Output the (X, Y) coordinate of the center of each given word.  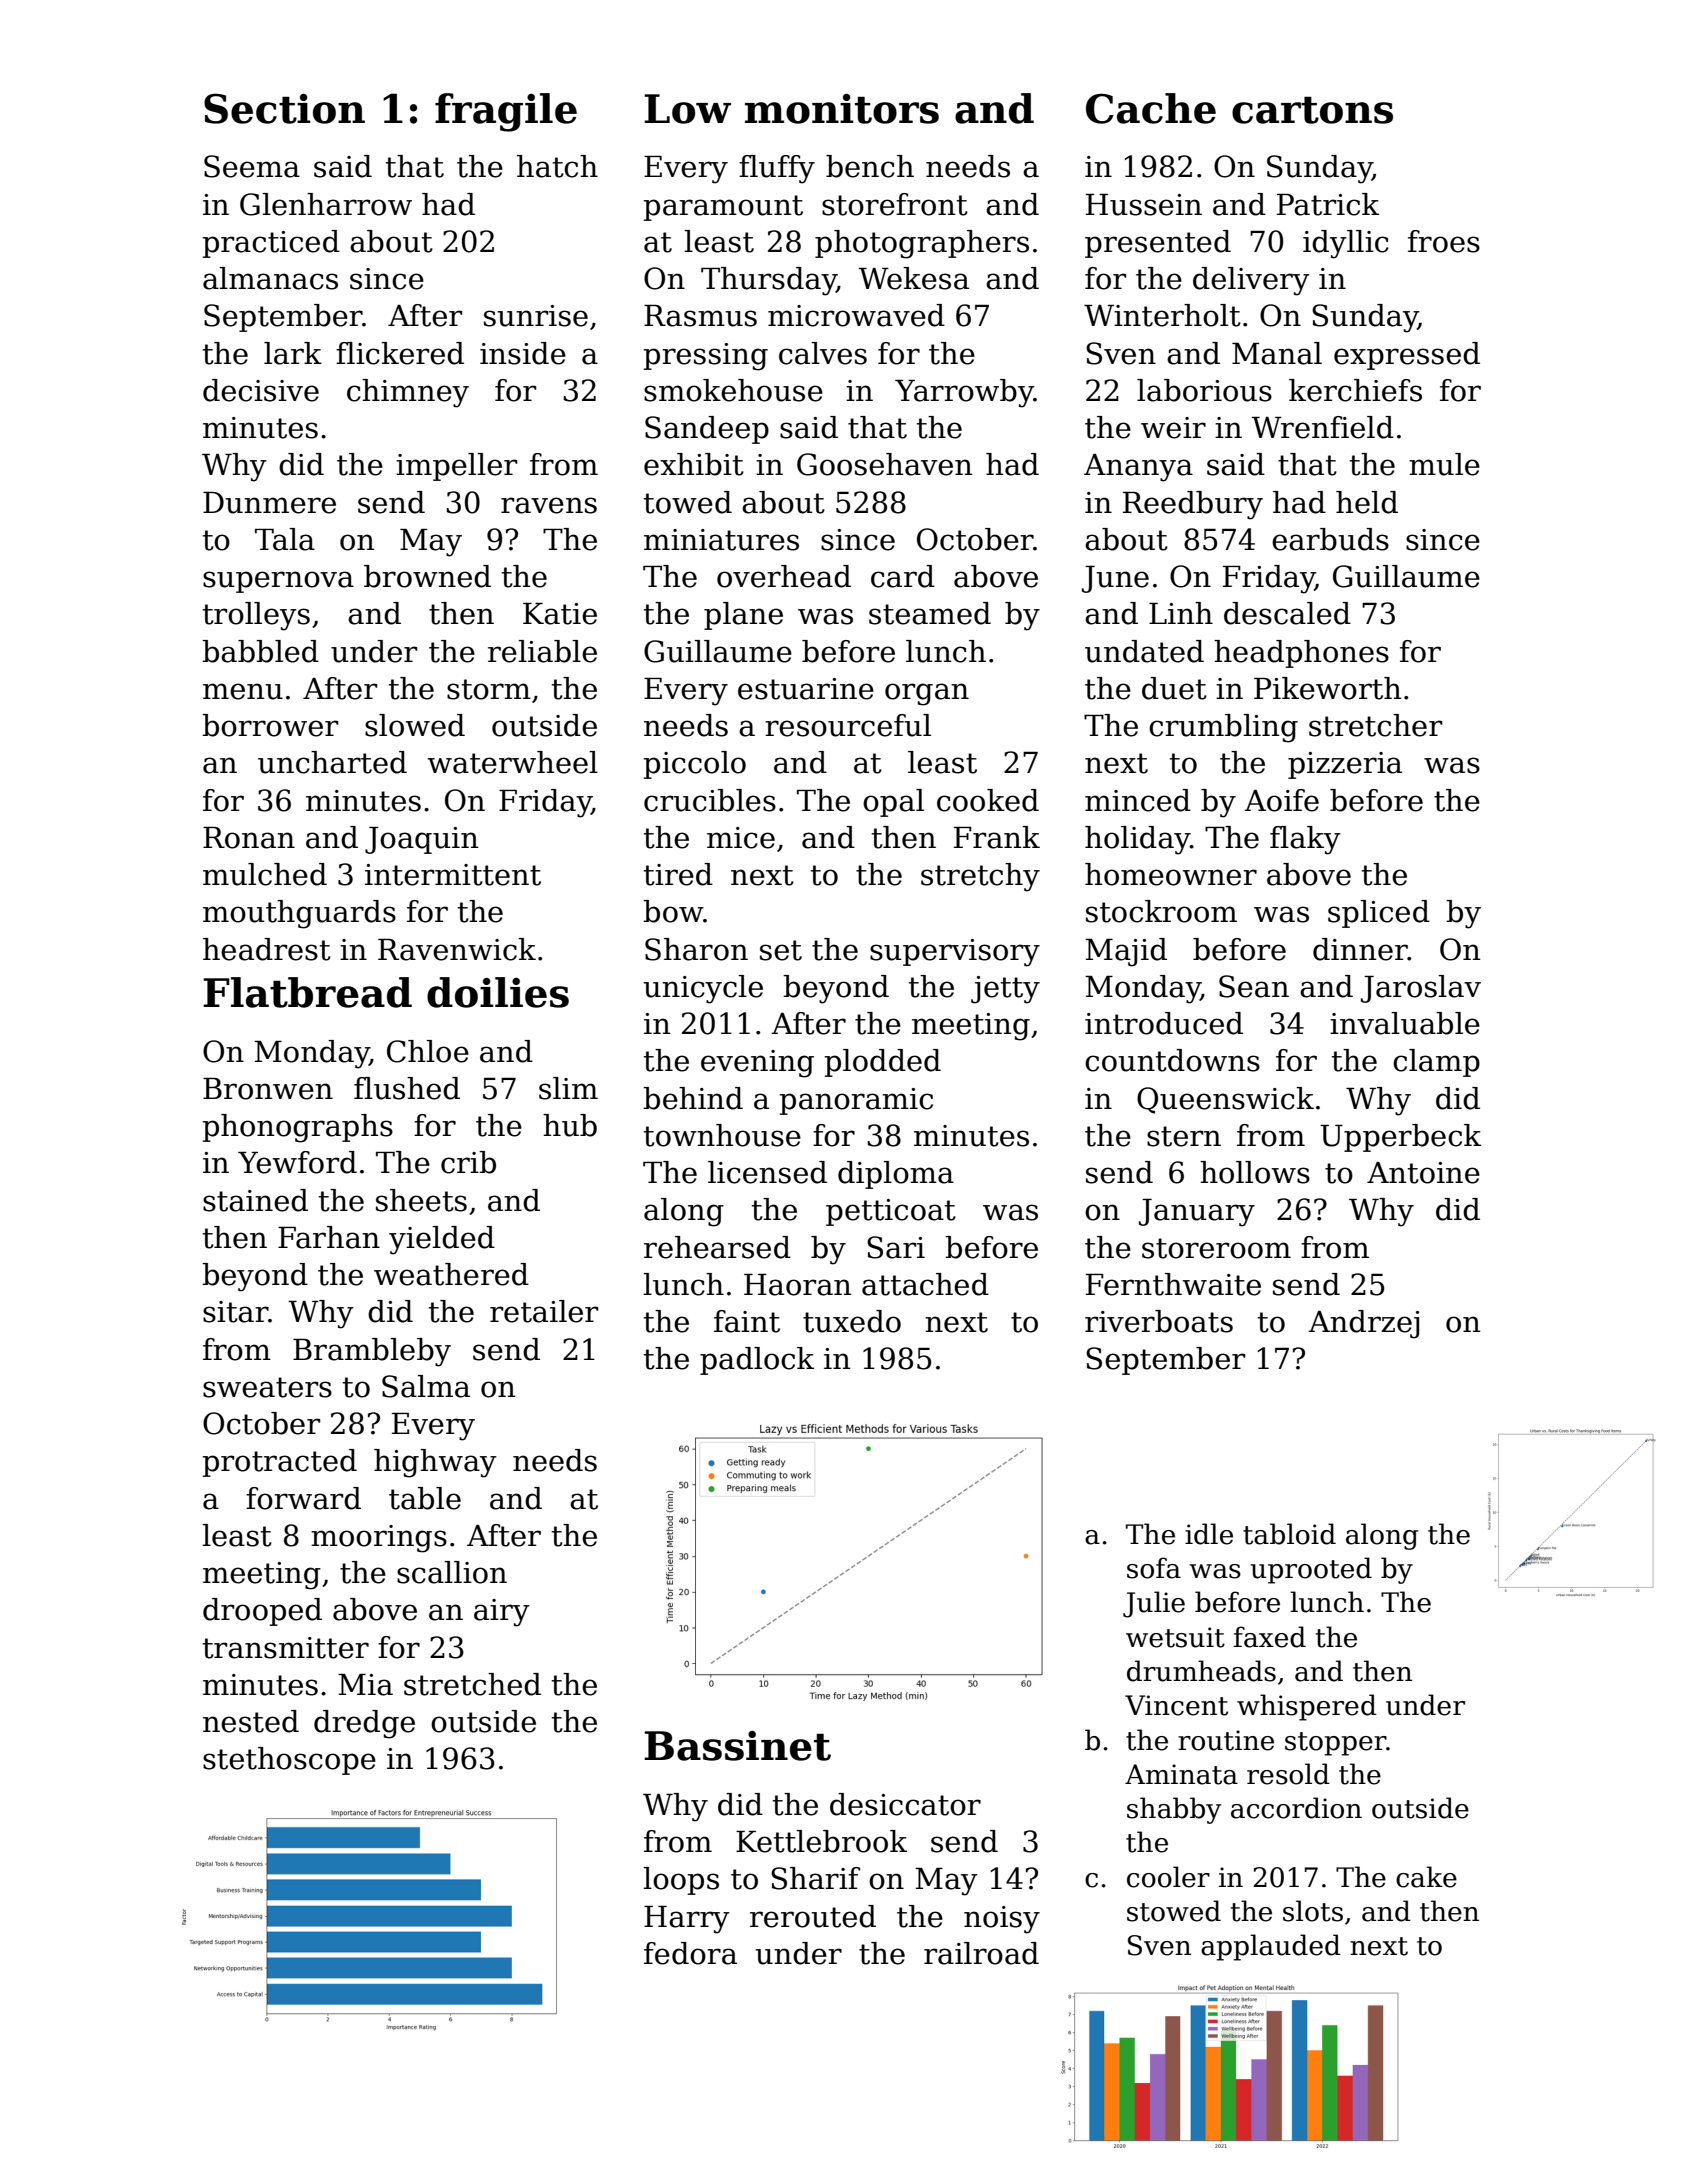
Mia (365, 1685)
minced (1138, 800)
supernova (278, 582)
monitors (842, 109)
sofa (1154, 1568)
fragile (506, 112)
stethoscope (289, 1761)
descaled (1287, 613)
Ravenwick (457, 949)
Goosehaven (884, 464)
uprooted (1311, 1570)
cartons (1312, 110)
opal (893, 803)
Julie (1154, 1604)
